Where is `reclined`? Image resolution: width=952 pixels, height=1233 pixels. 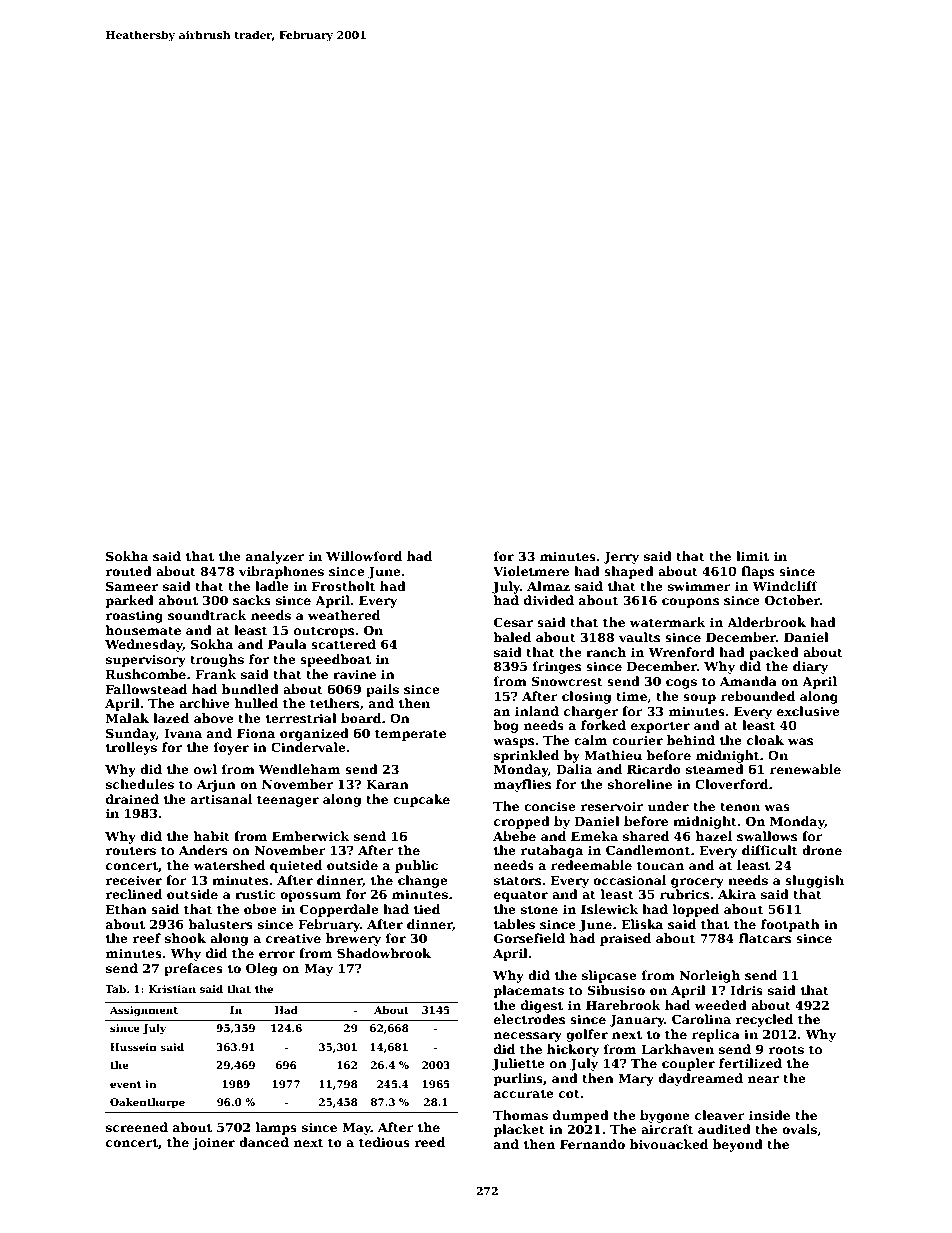
reclined is located at coordinates (133, 894).
